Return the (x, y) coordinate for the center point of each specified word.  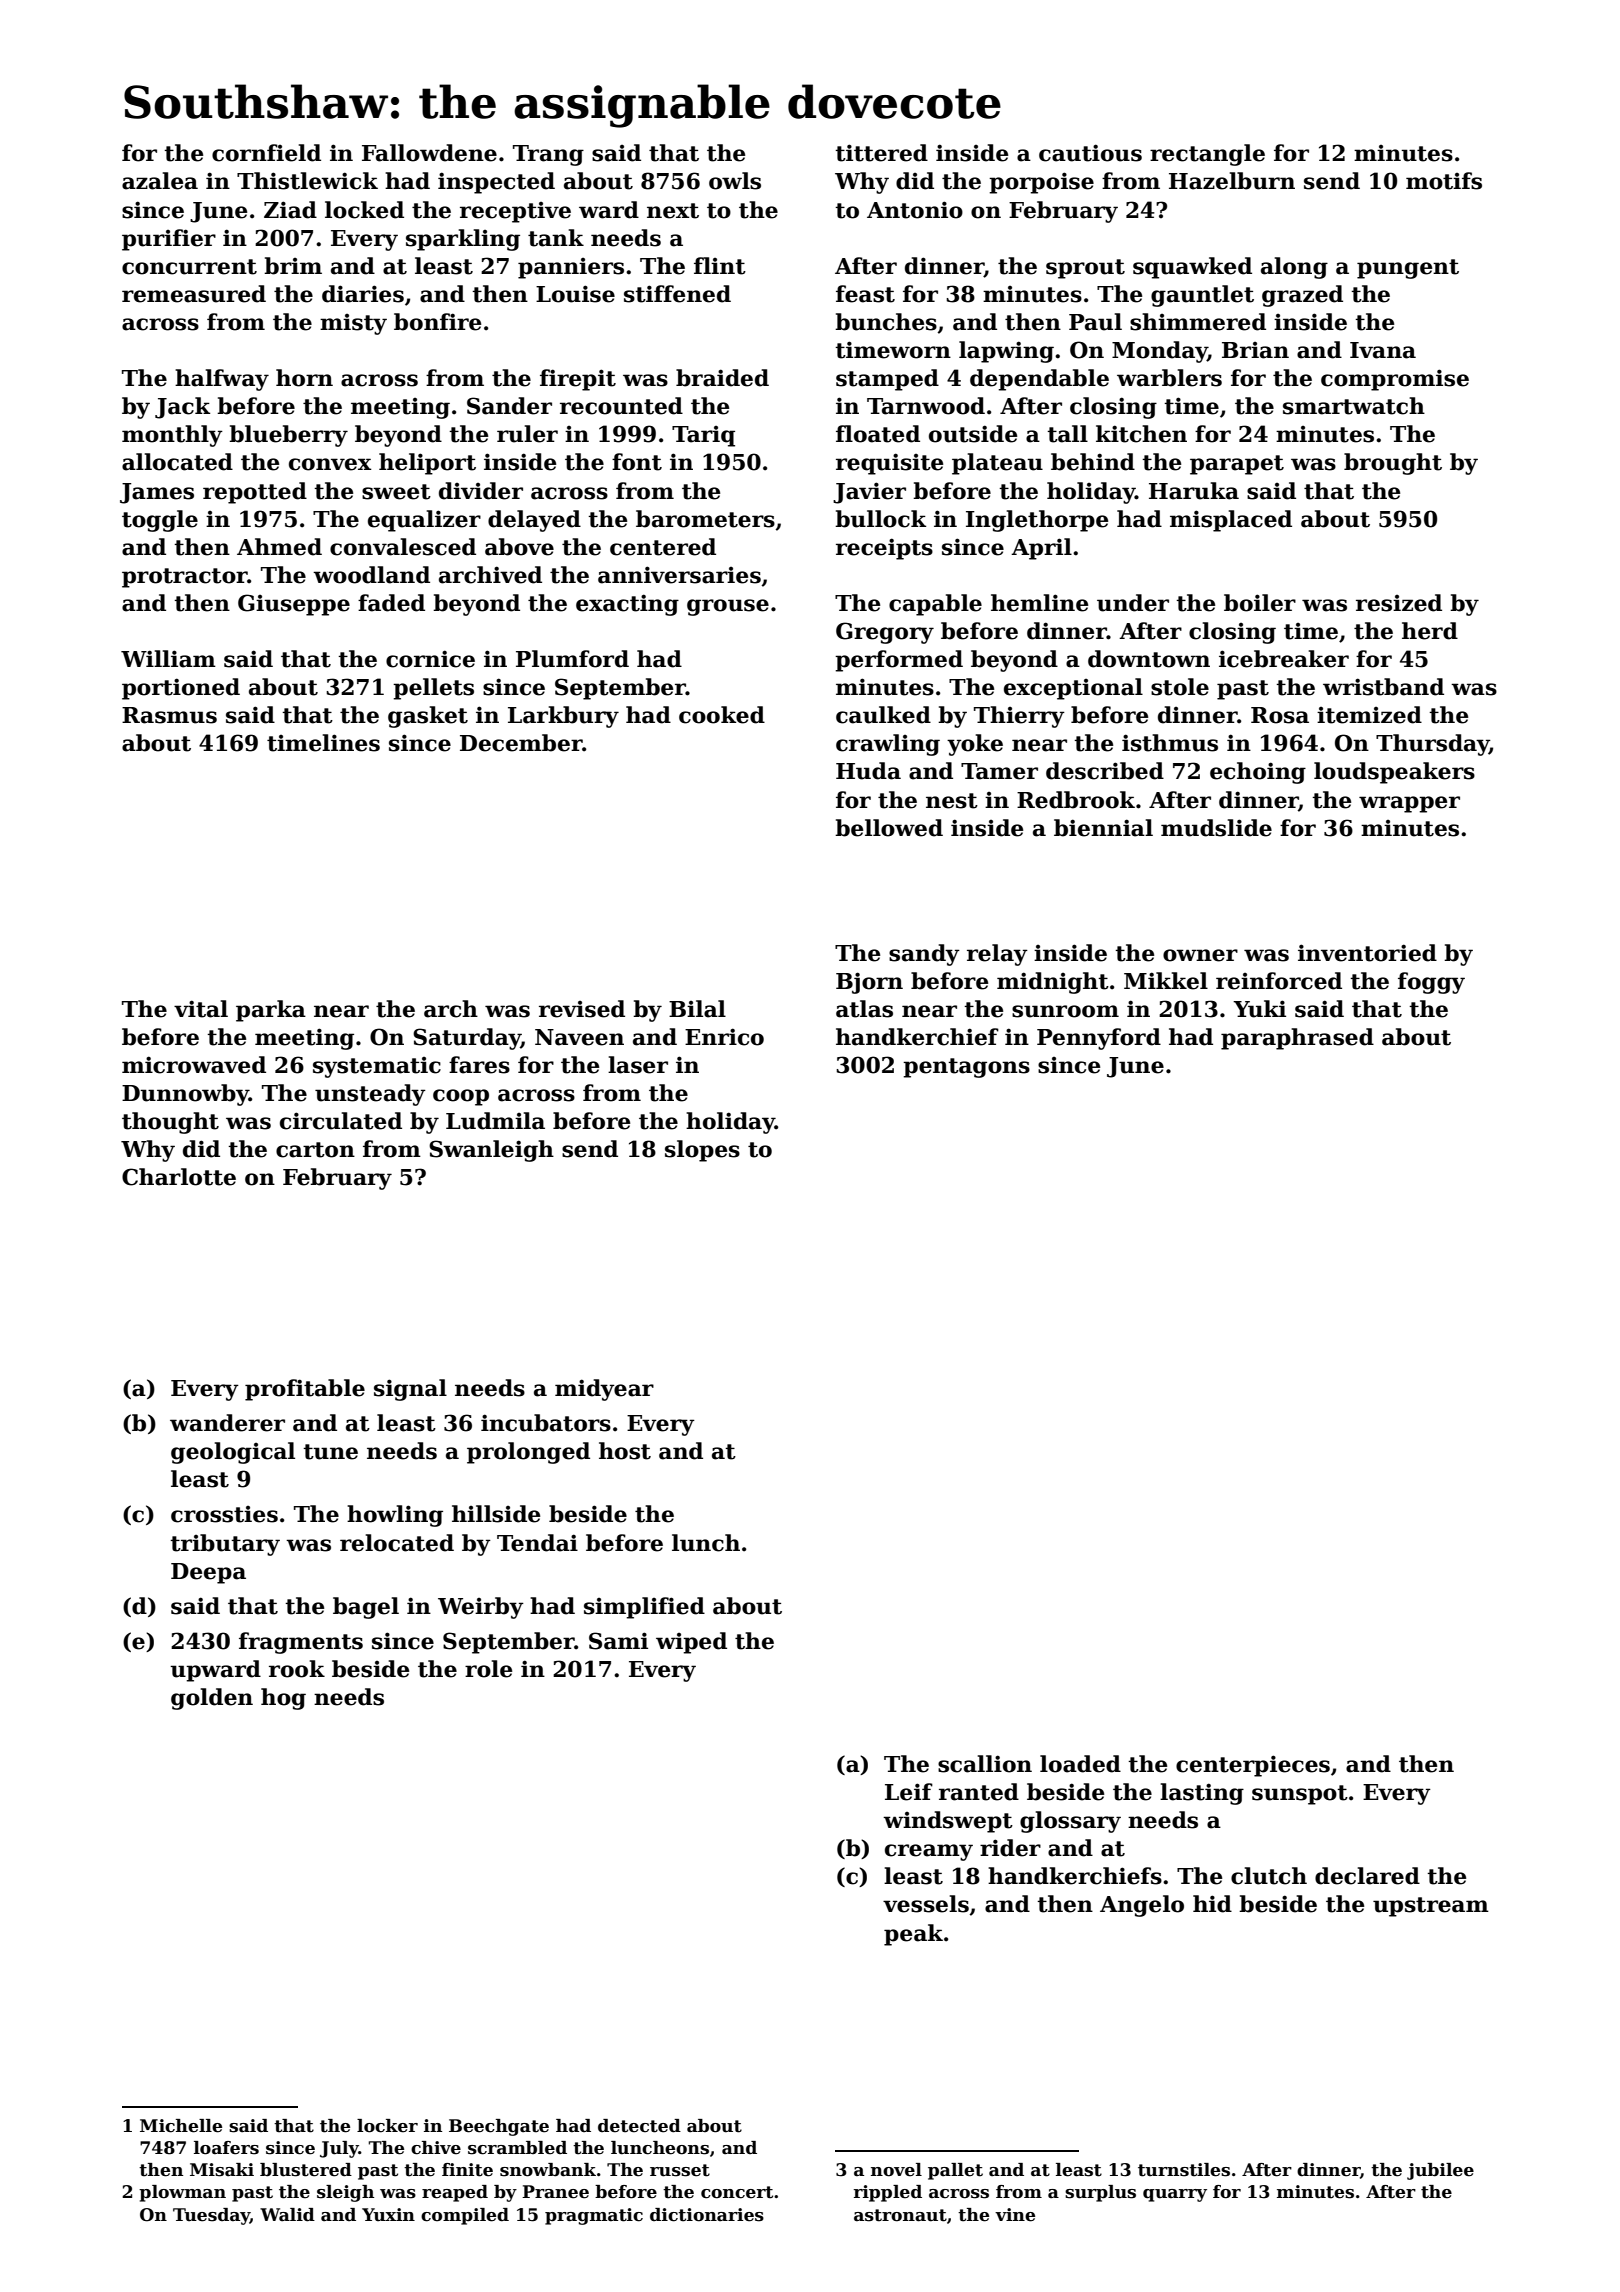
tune (330, 1452)
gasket (428, 717)
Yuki (1259, 1009)
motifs (1444, 181)
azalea (160, 181)
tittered (881, 153)
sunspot (1300, 1795)
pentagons (966, 1068)
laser (638, 1065)
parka (271, 1011)
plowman (182, 2193)
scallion (985, 1764)
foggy (1431, 983)
